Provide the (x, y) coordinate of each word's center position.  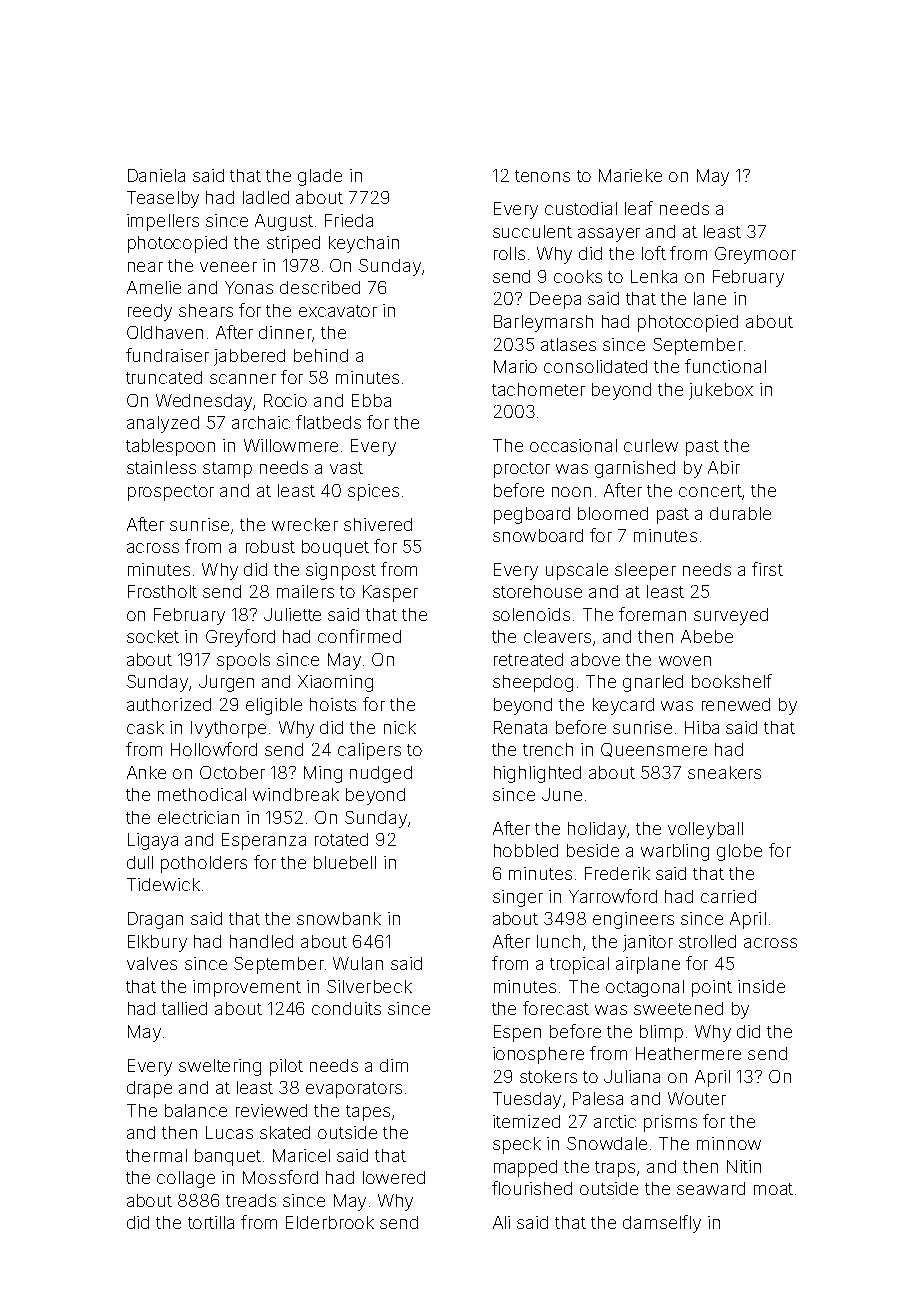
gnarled (653, 683)
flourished (532, 1188)
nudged (381, 774)
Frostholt (162, 591)
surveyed (731, 616)
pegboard (532, 515)
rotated (341, 839)
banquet (228, 1157)
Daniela (156, 175)
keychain (364, 244)
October (232, 772)
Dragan (155, 920)
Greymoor (755, 255)
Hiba (702, 727)
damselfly (662, 1224)
